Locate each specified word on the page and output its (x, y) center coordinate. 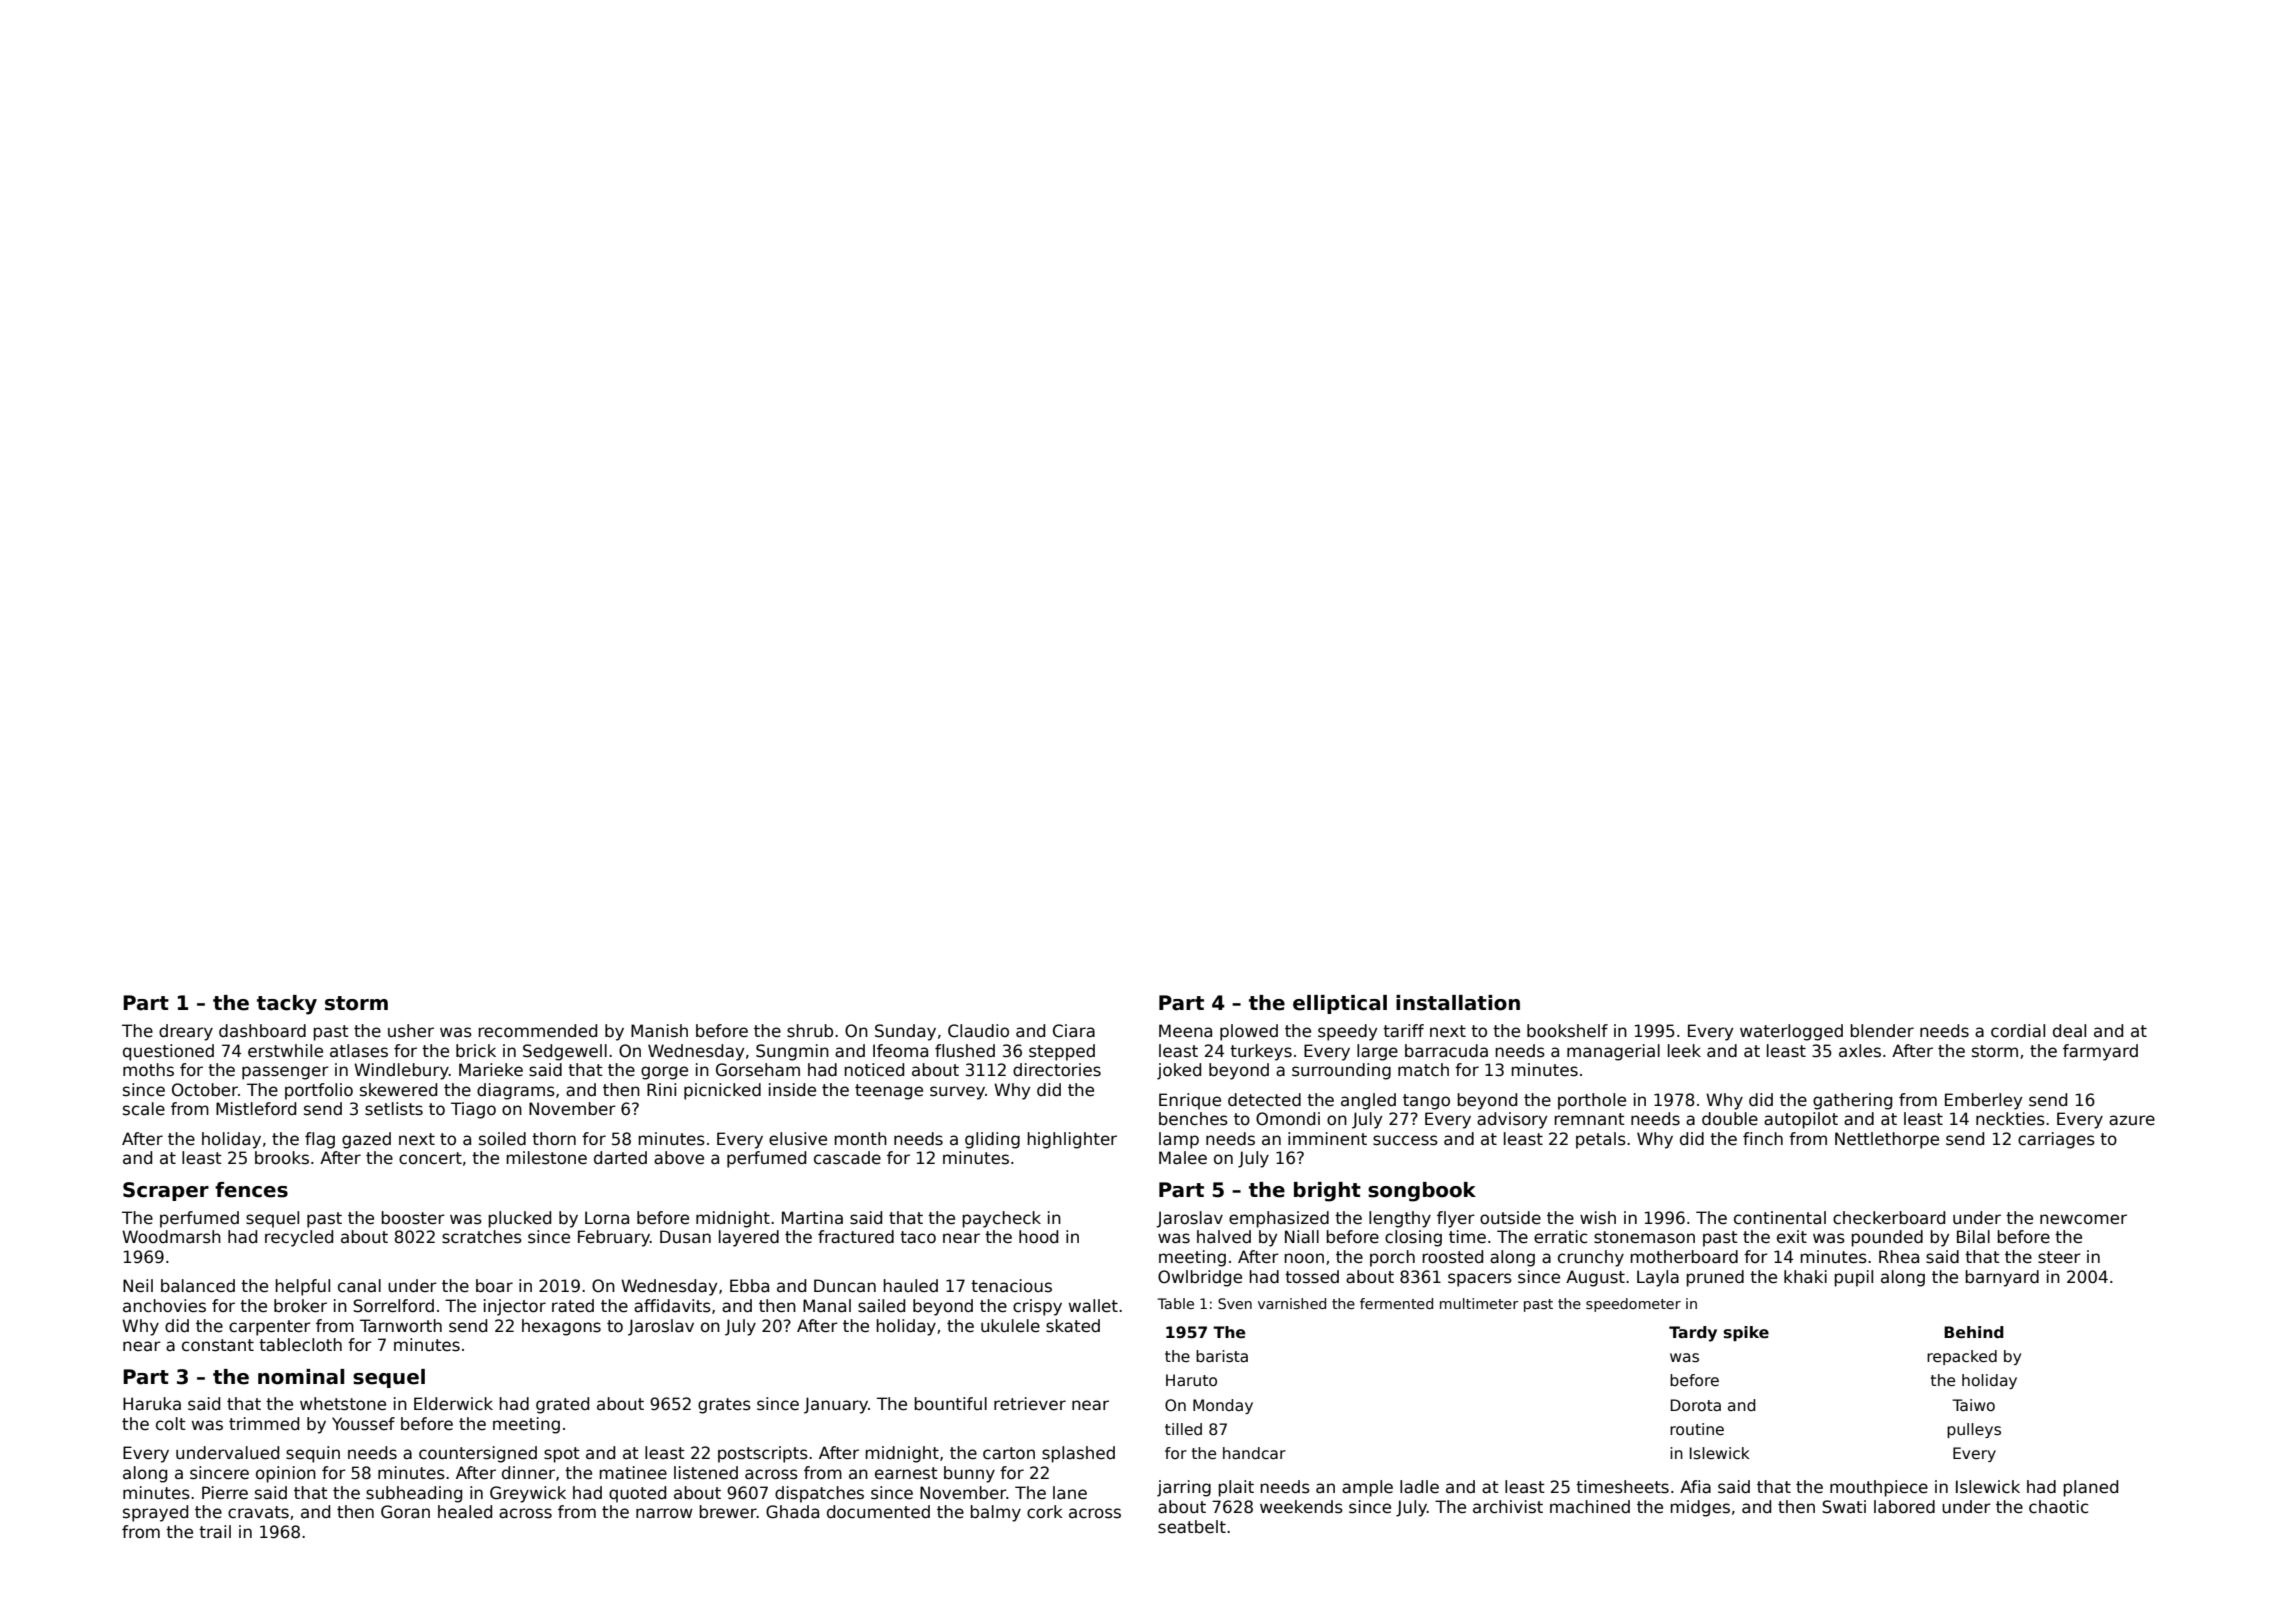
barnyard (2002, 1278)
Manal (827, 1306)
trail (215, 1532)
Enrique (1190, 1101)
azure (2132, 1120)
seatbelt (1192, 1527)
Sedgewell (565, 1052)
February (614, 1238)
